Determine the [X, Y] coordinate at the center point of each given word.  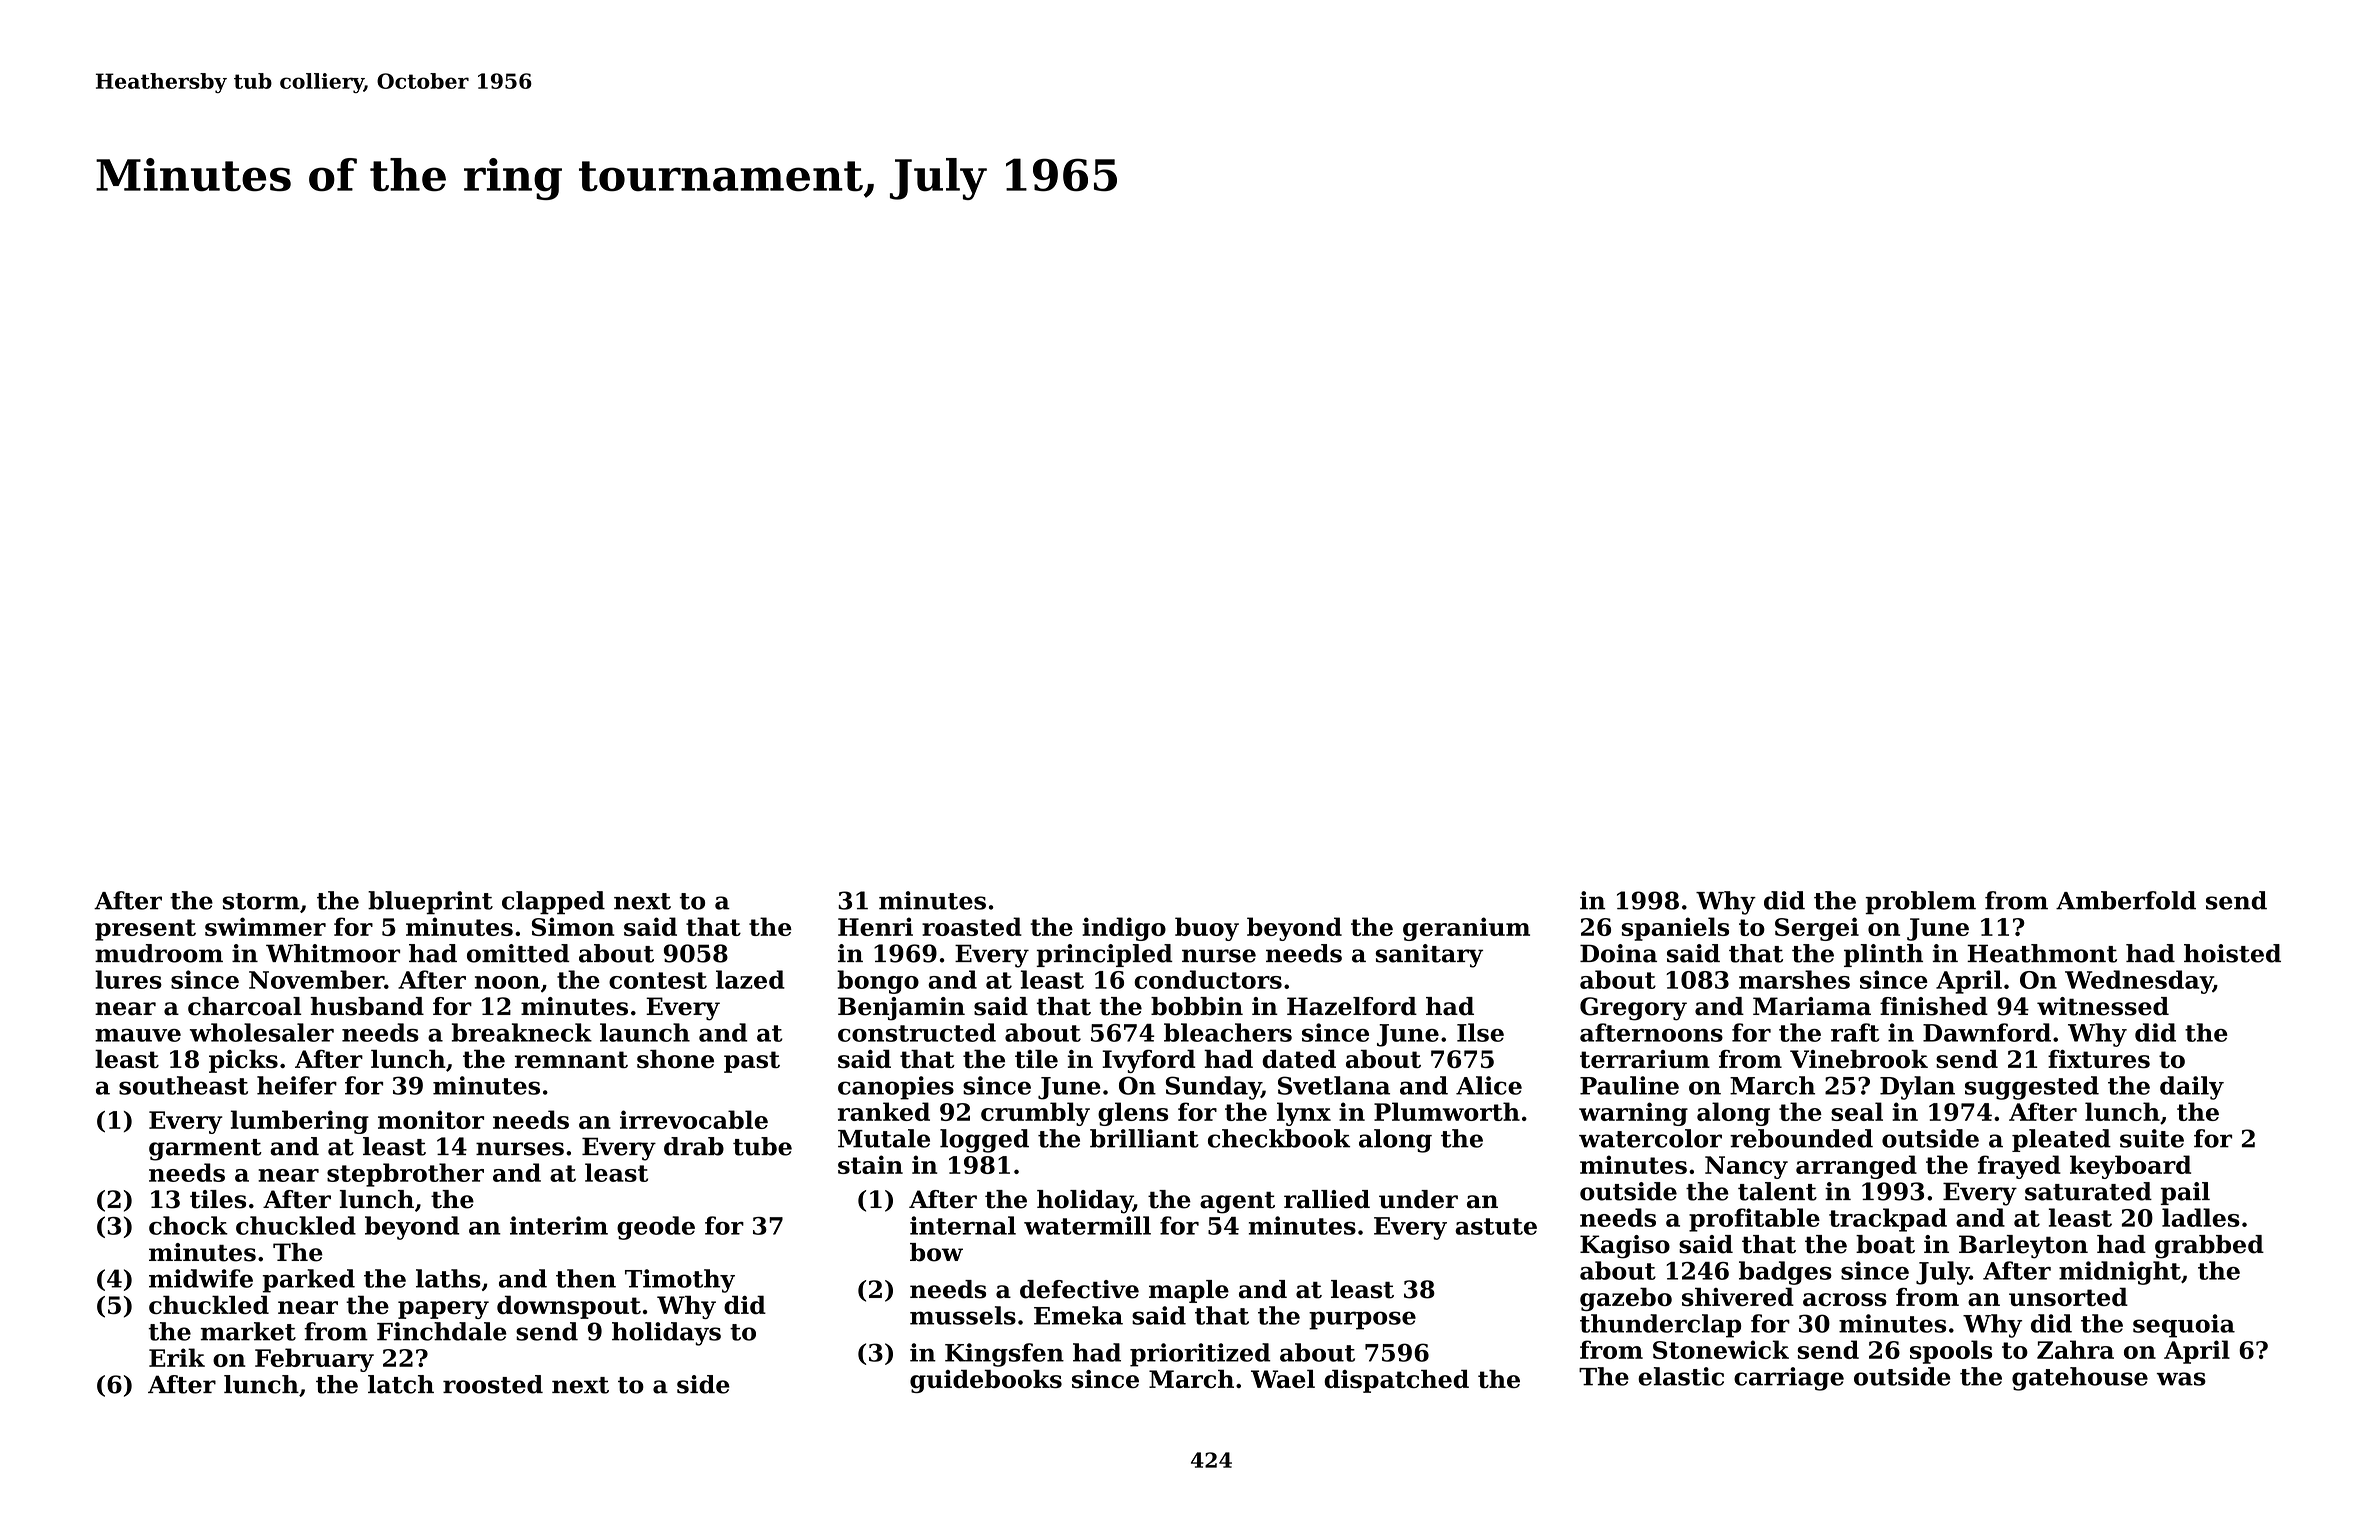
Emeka [1078, 1315]
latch [401, 1384]
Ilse [1480, 1032]
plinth [1883, 955]
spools [1951, 1352]
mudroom [159, 953]
